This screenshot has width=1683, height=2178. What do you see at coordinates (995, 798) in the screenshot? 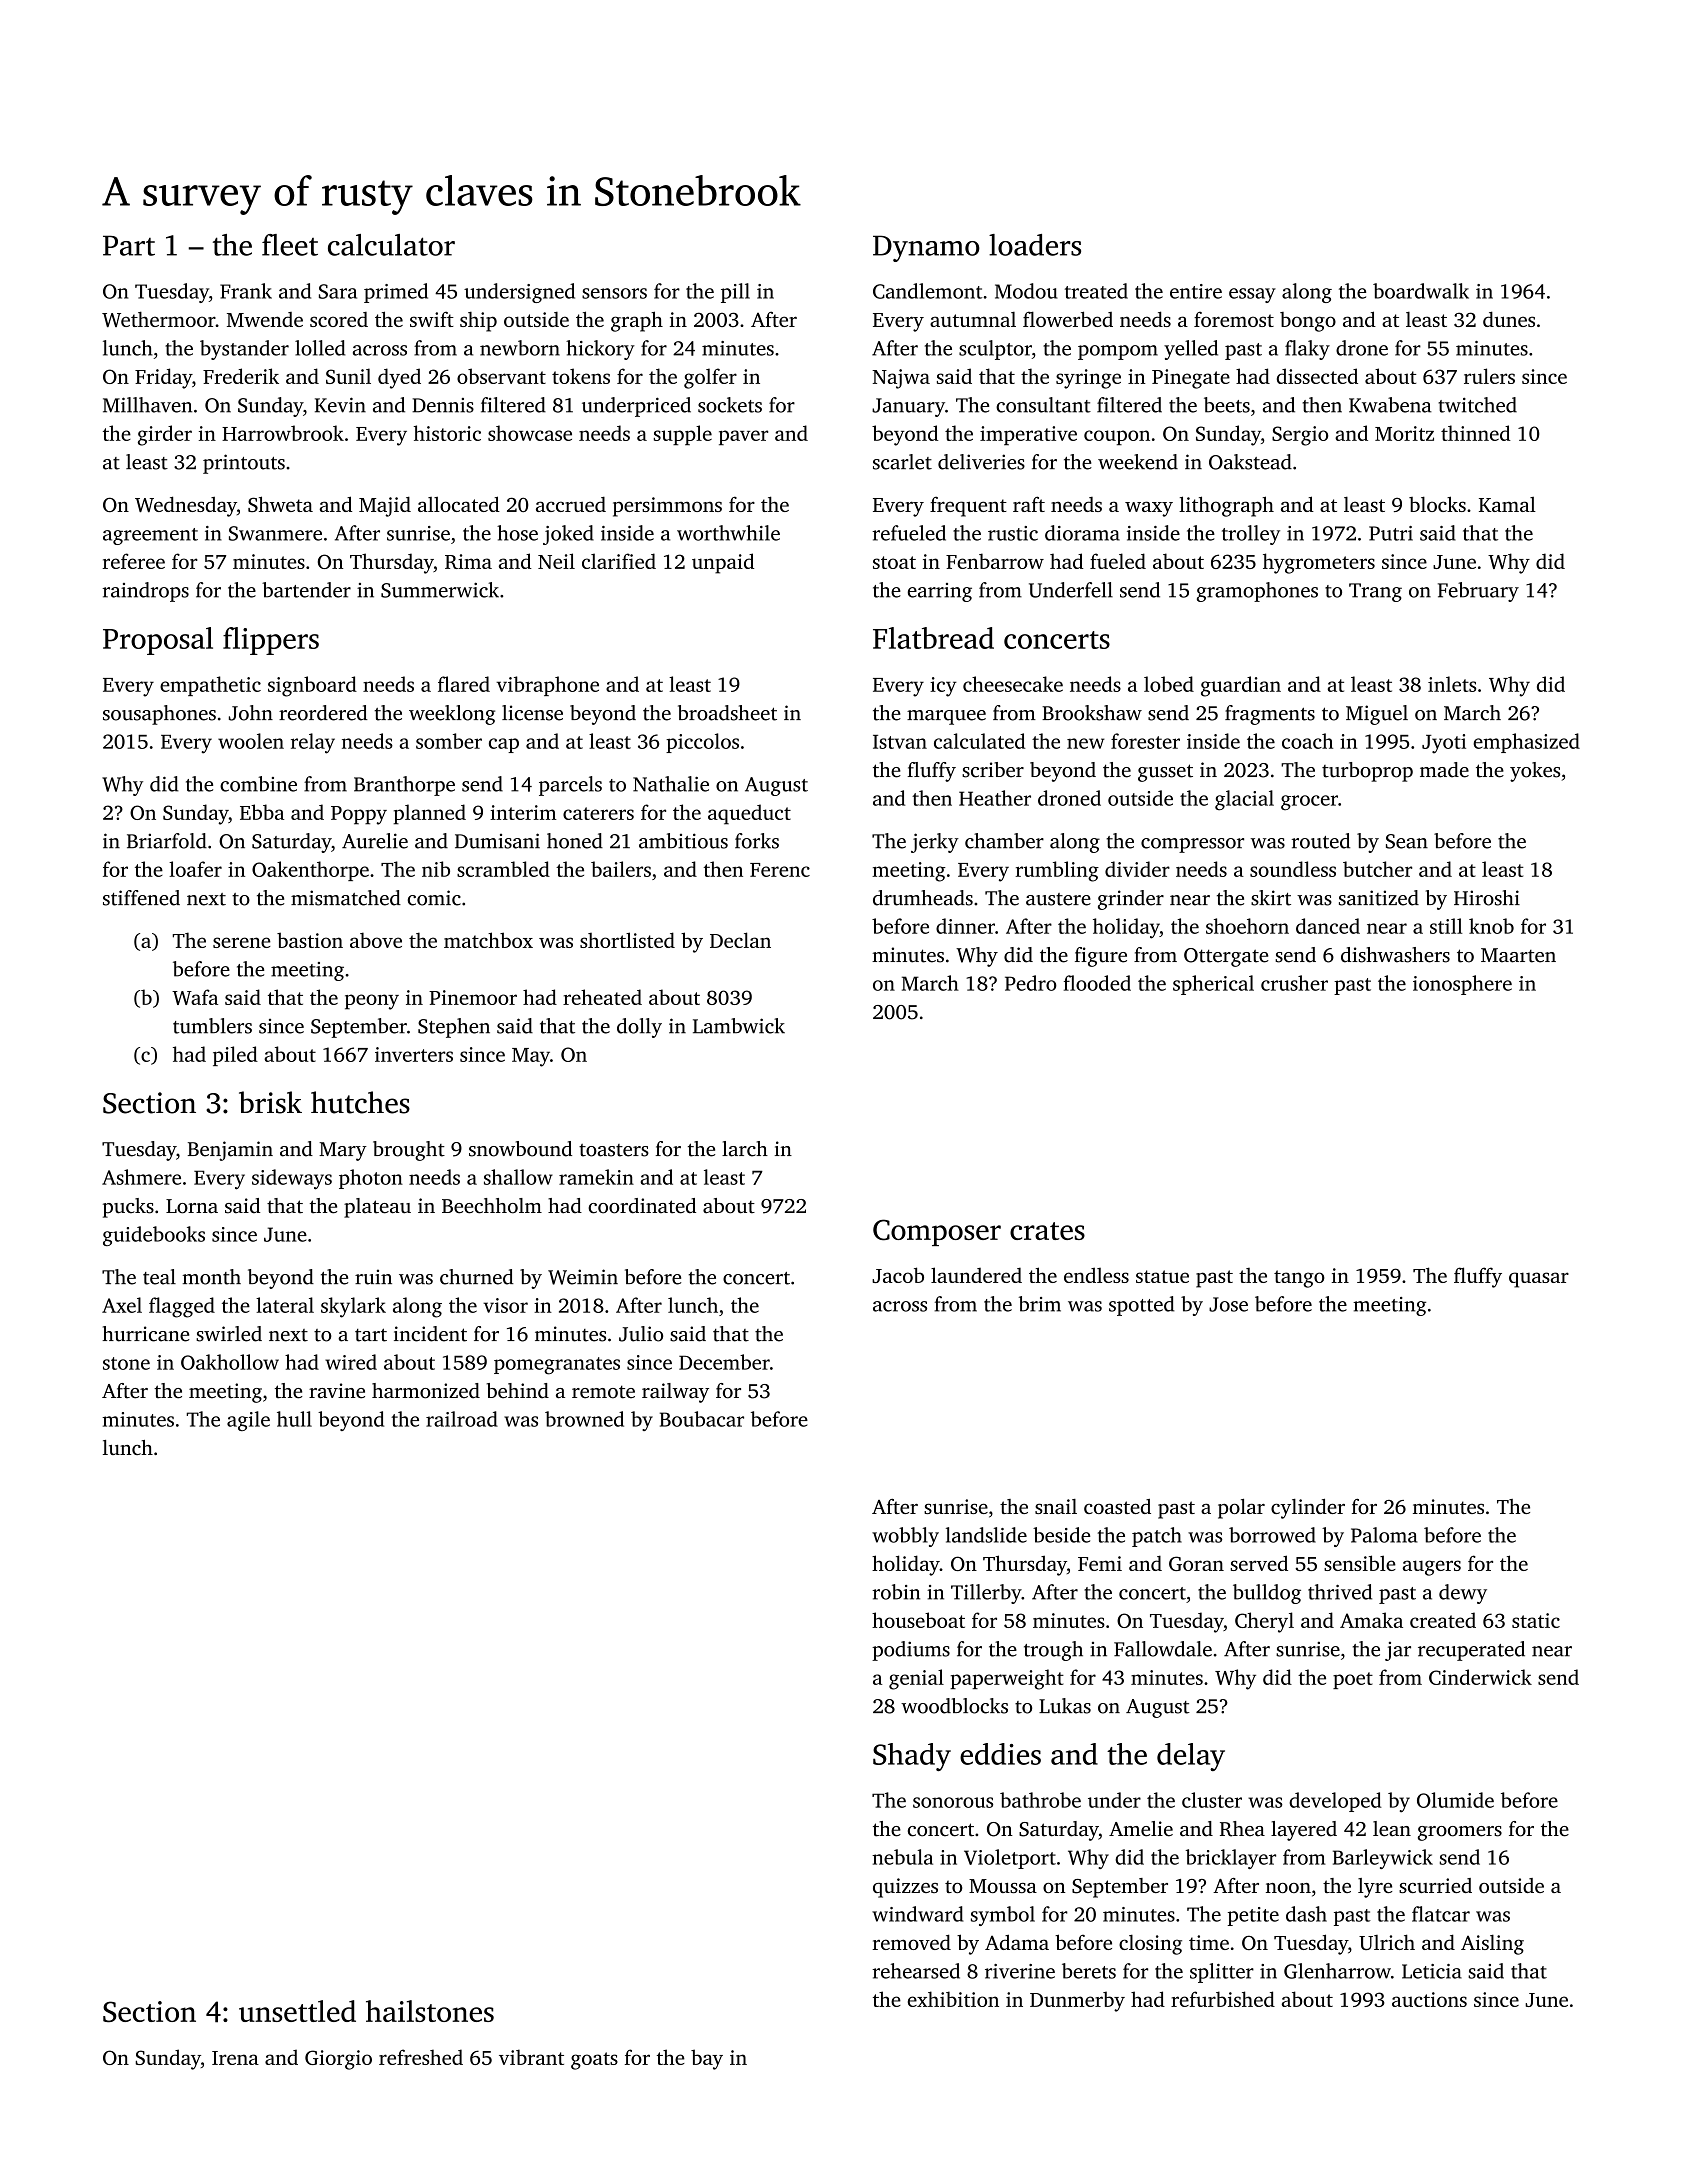
I see `Heather` at bounding box center [995, 798].
